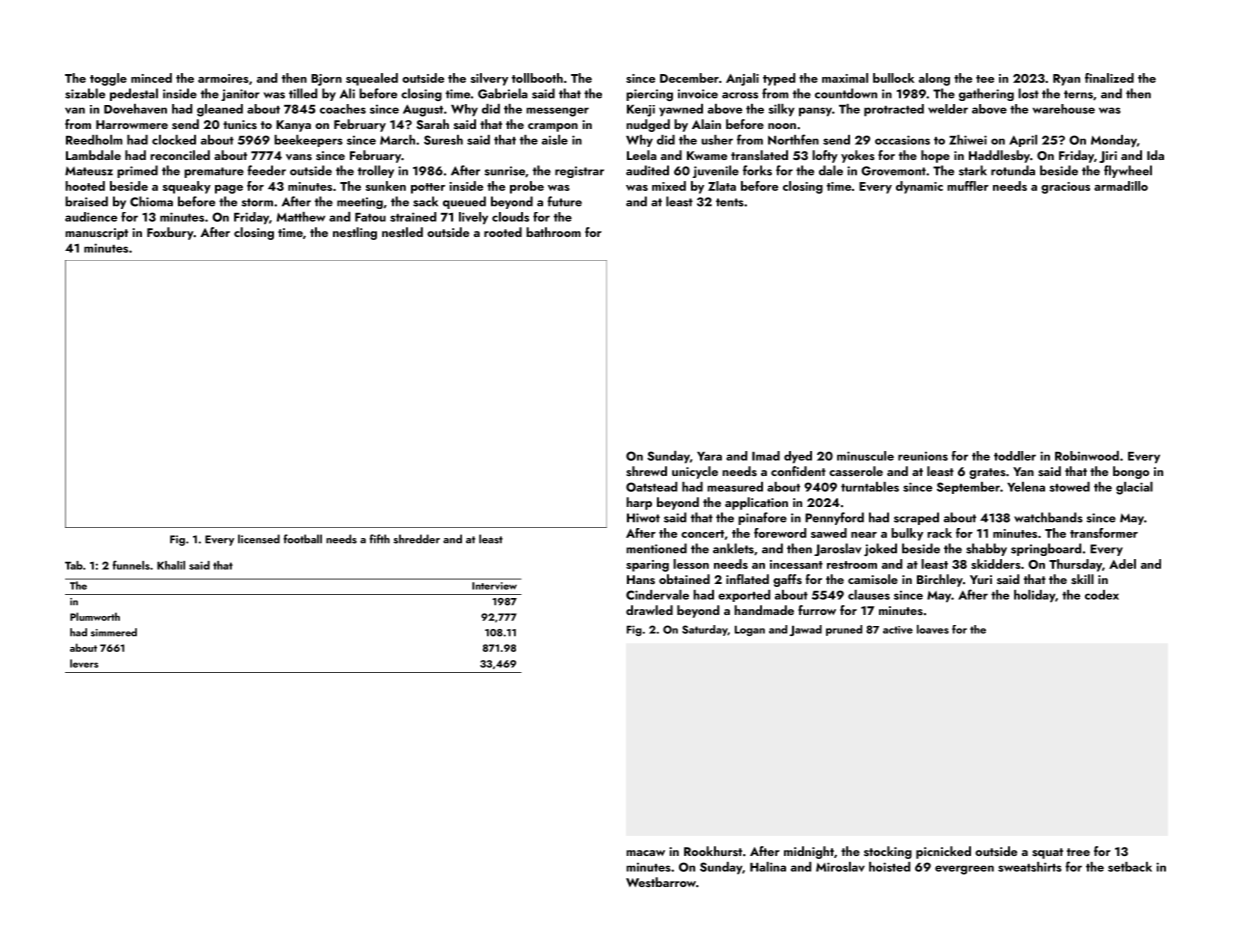  Describe the element at coordinates (768, 867) in the document. I see `Halina` at that location.
